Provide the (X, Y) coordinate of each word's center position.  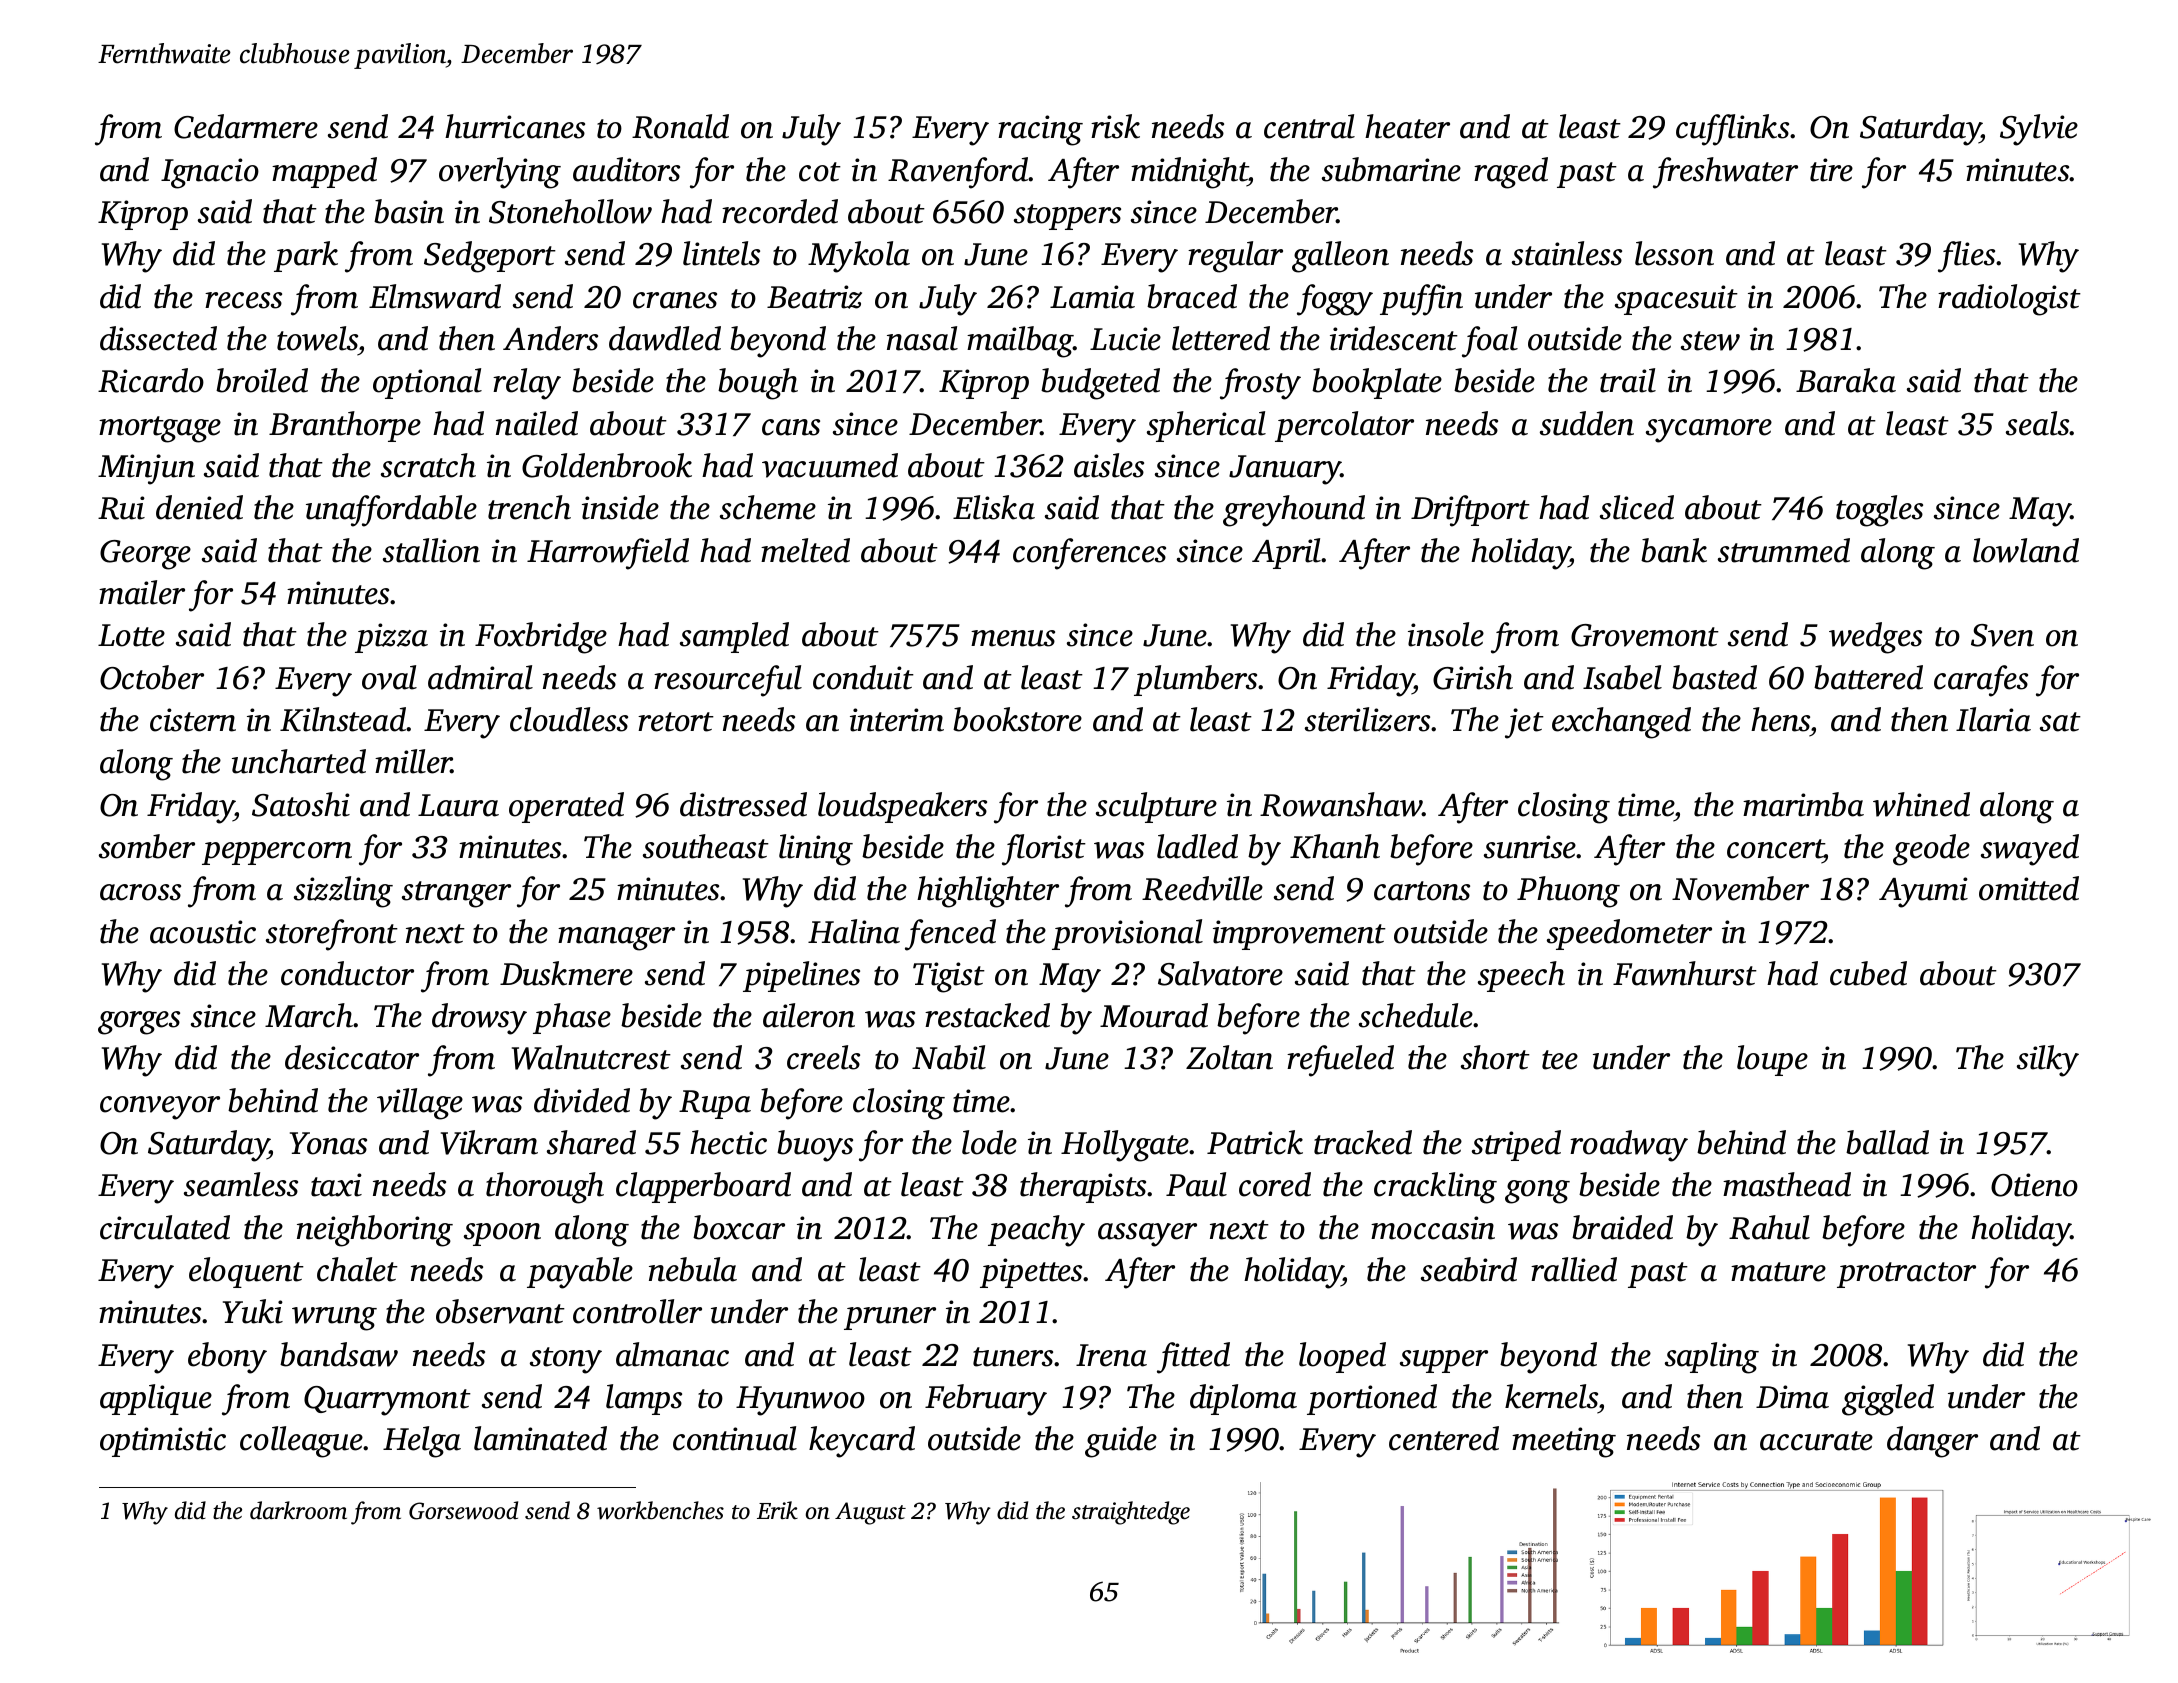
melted (805, 550)
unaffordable (391, 511)
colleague (301, 1442)
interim (897, 720)
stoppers (1067, 217)
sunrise (1530, 847)
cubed (1868, 973)
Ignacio (210, 173)
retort (676, 722)
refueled (1340, 1061)
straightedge (1131, 1513)
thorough (545, 1188)
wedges (1875, 638)
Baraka (1846, 380)
